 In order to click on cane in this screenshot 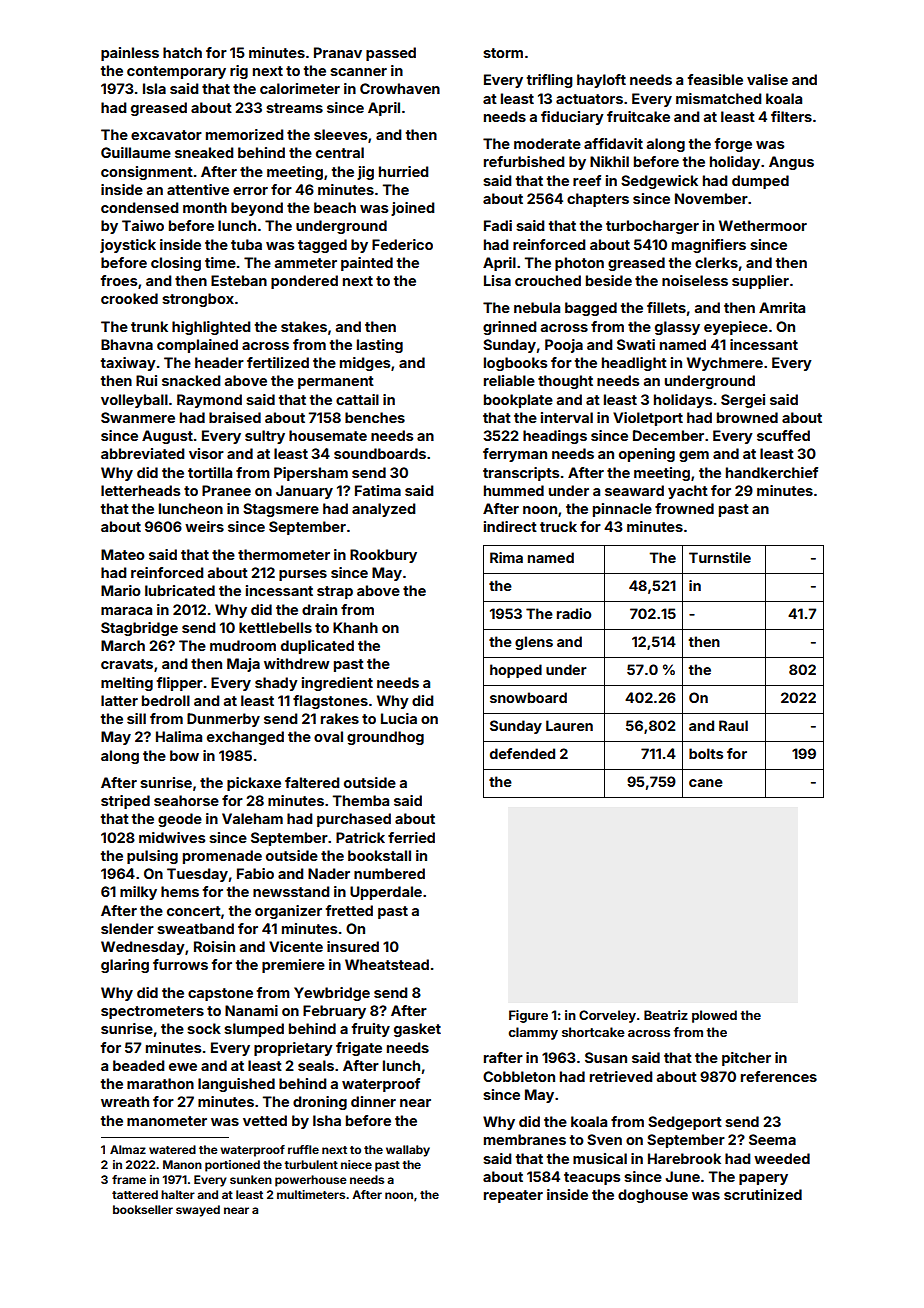, I will do `click(706, 783)`.
